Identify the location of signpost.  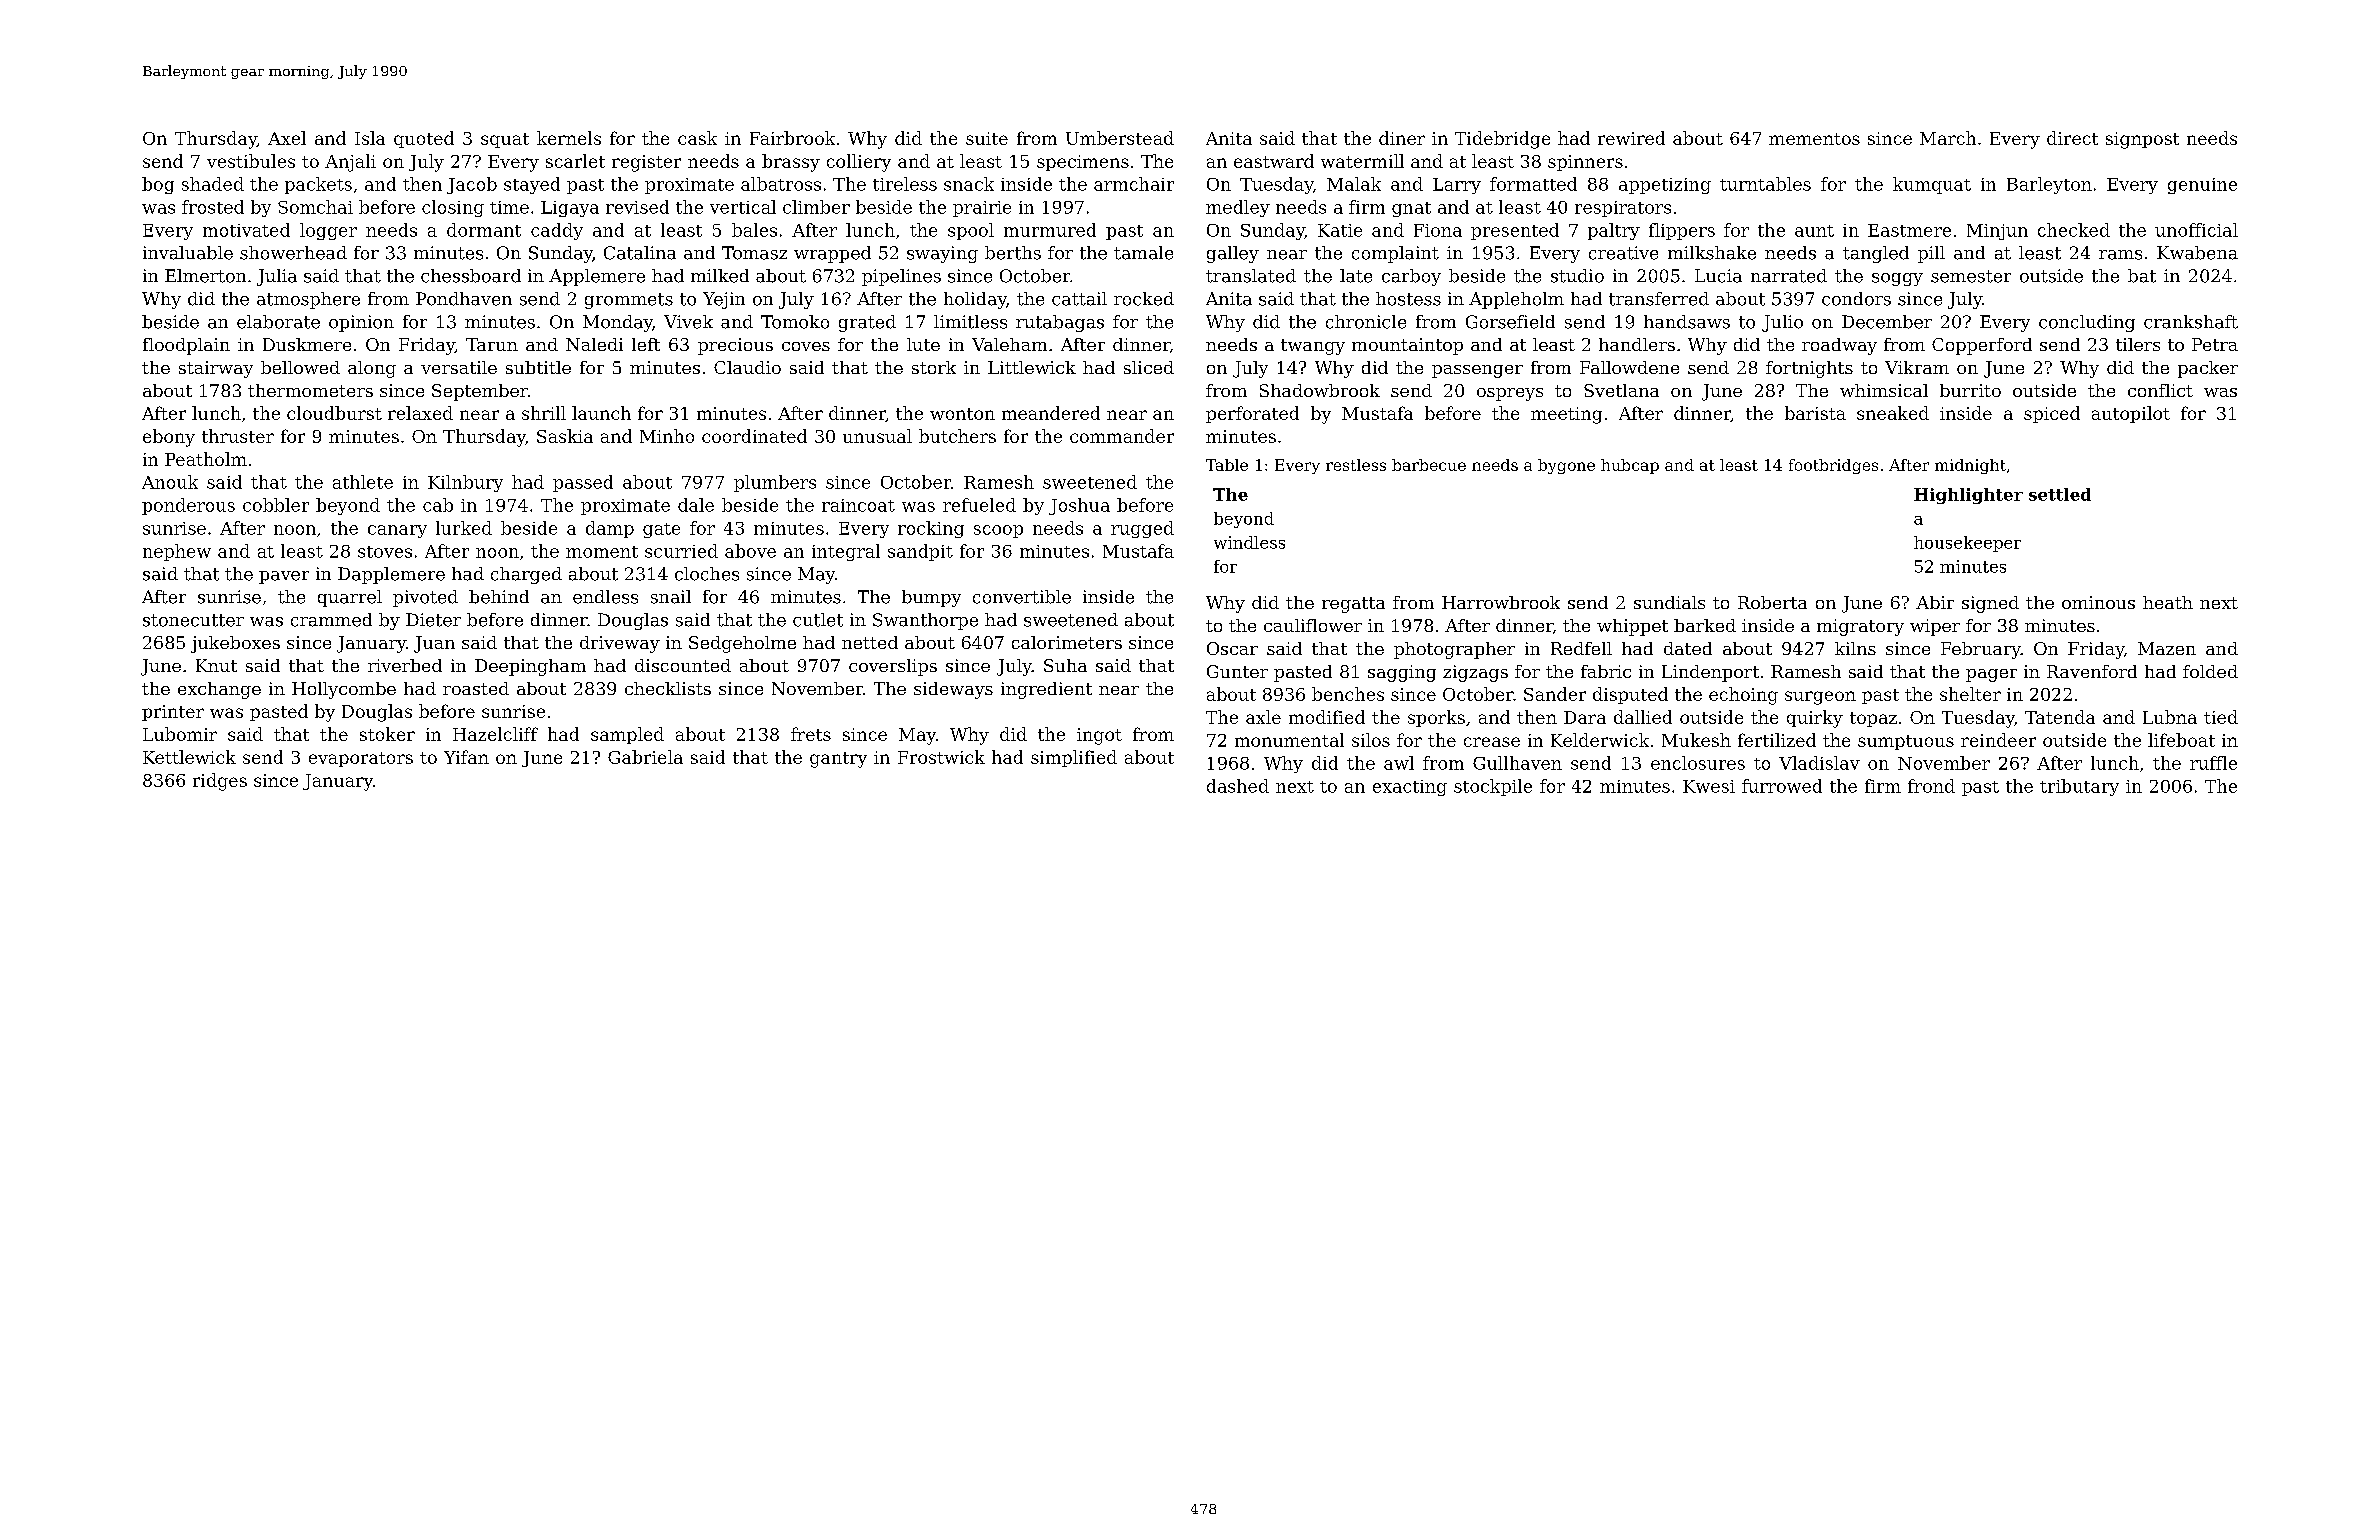
(2142, 140).
